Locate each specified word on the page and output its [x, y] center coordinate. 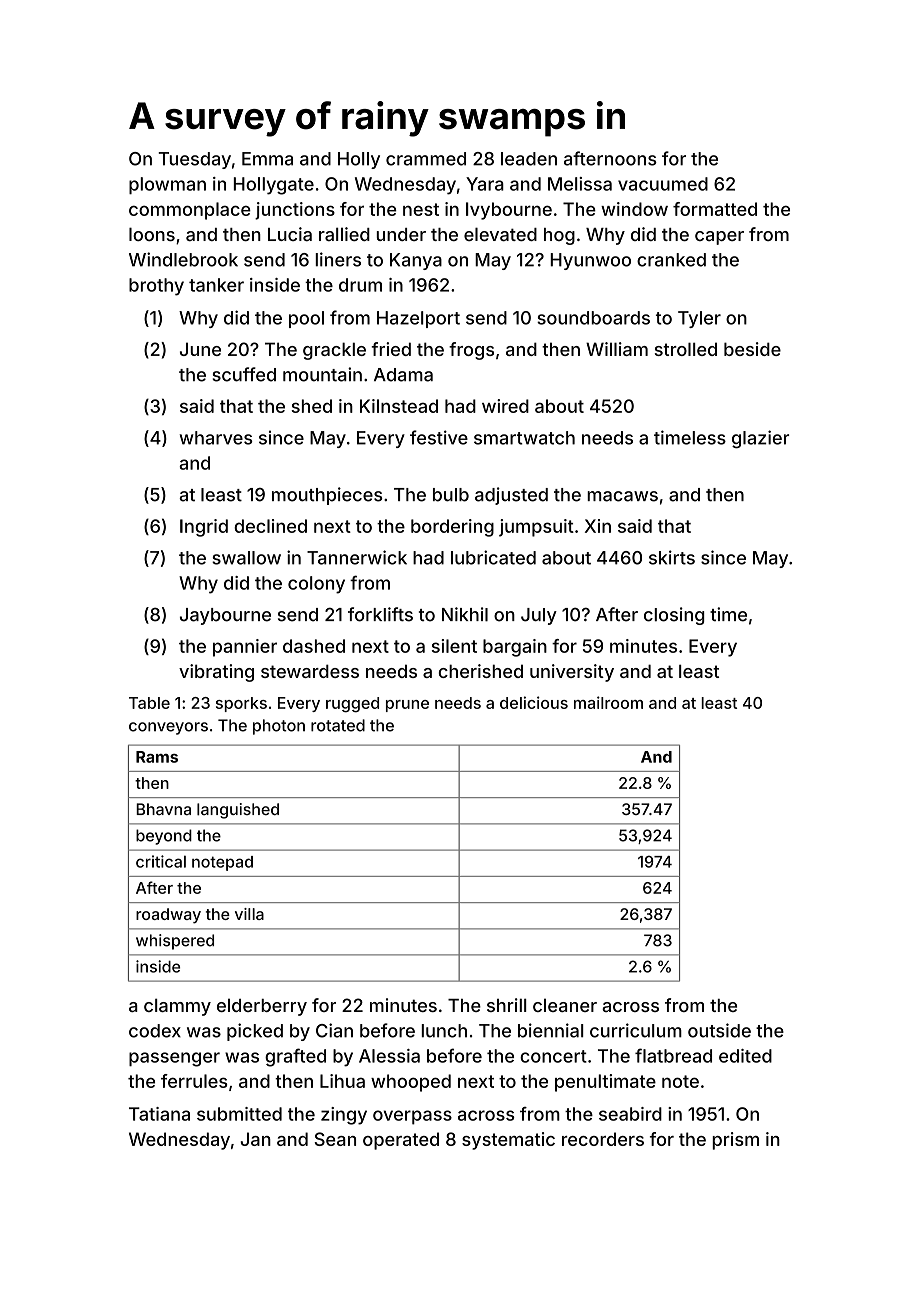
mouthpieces [327, 496]
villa [249, 914]
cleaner [565, 1005]
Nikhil [465, 614]
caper [719, 238]
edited [745, 1056]
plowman [167, 185]
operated [401, 1141]
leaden [529, 159]
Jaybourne [225, 616]
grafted [295, 1057]
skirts [672, 557]
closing [674, 616]
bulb [451, 495]
